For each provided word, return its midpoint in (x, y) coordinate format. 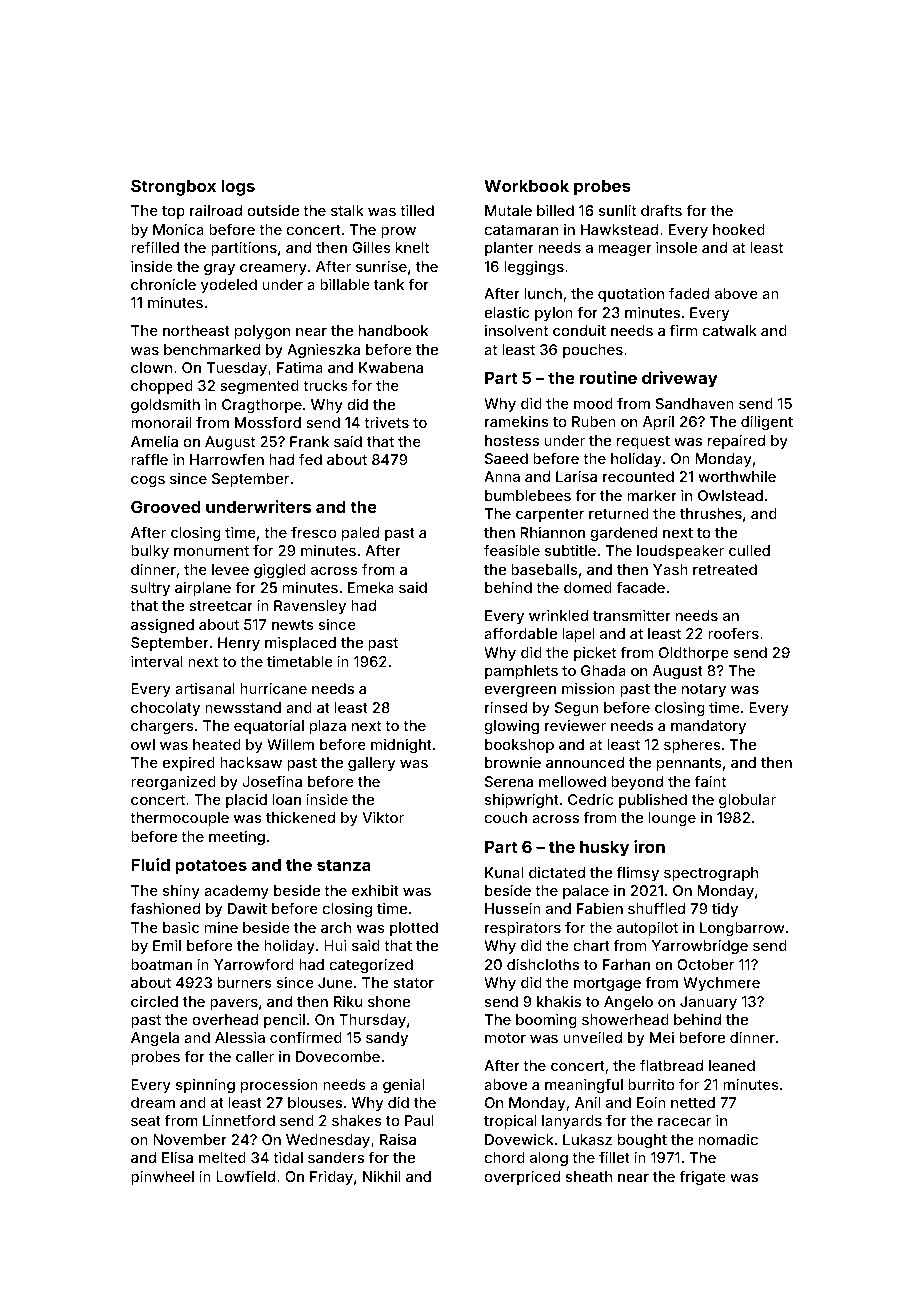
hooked (739, 229)
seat (146, 1121)
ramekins (517, 421)
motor (505, 1038)
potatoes (211, 867)
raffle (149, 459)
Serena (509, 781)
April (658, 423)
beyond (637, 783)
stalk (347, 210)
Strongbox (173, 187)
